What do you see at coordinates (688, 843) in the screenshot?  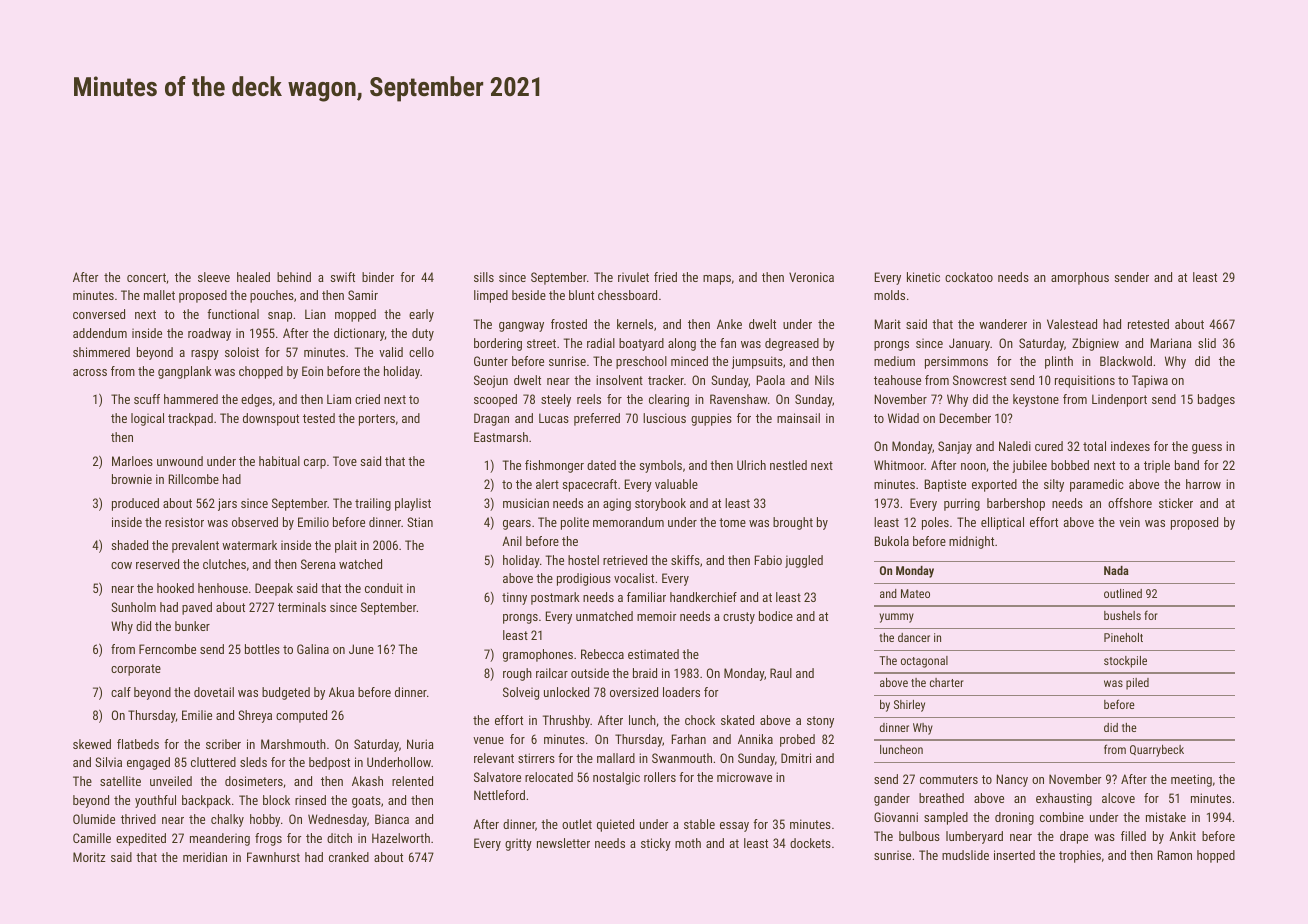 I see `moth` at bounding box center [688, 843].
